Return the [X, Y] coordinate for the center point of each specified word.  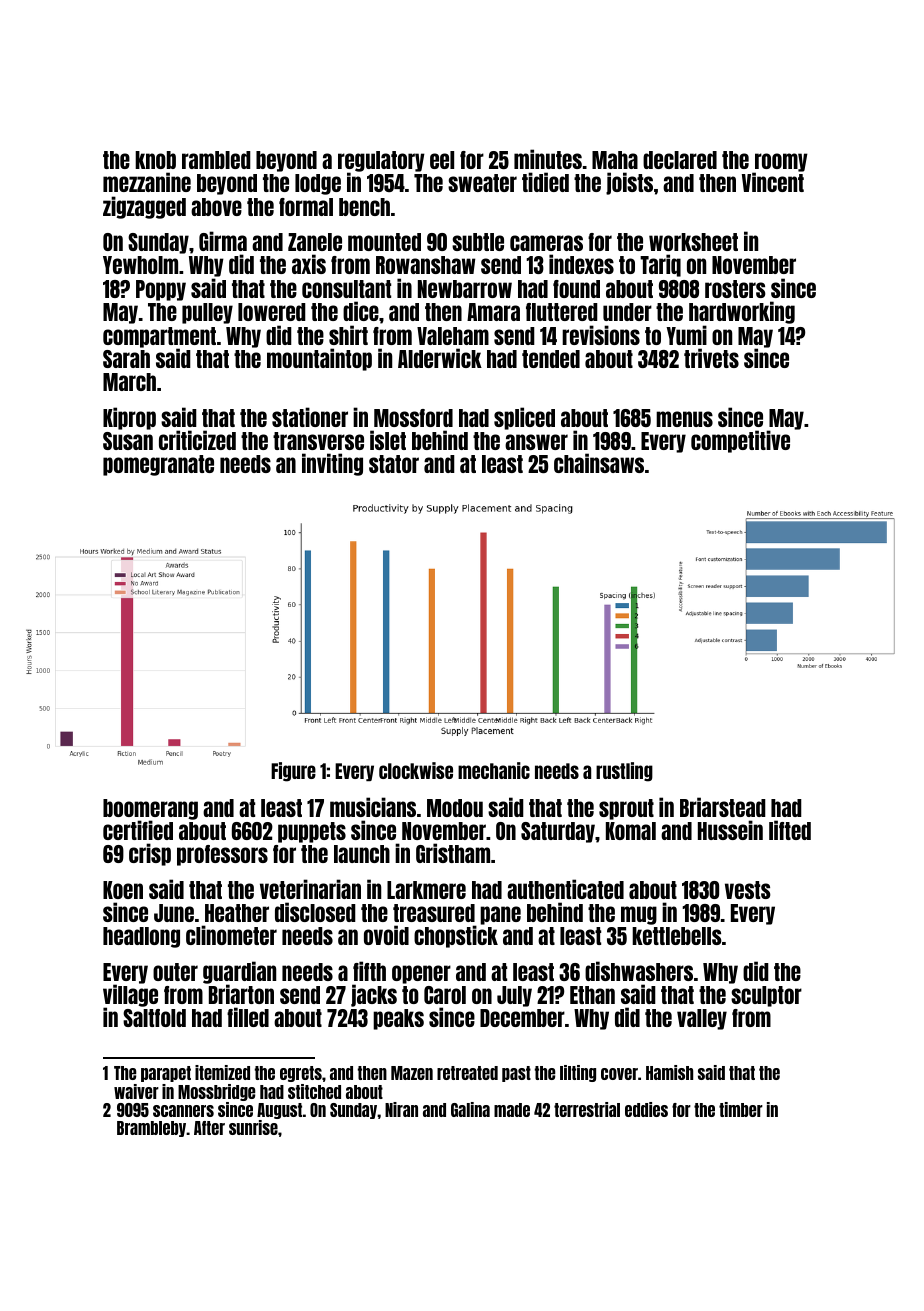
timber [741, 1109]
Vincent [773, 182]
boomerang [150, 809]
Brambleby [151, 1129]
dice [361, 311]
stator [394, 464]
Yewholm [140, 265]
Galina [470, 1109]
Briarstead [723, 807]
